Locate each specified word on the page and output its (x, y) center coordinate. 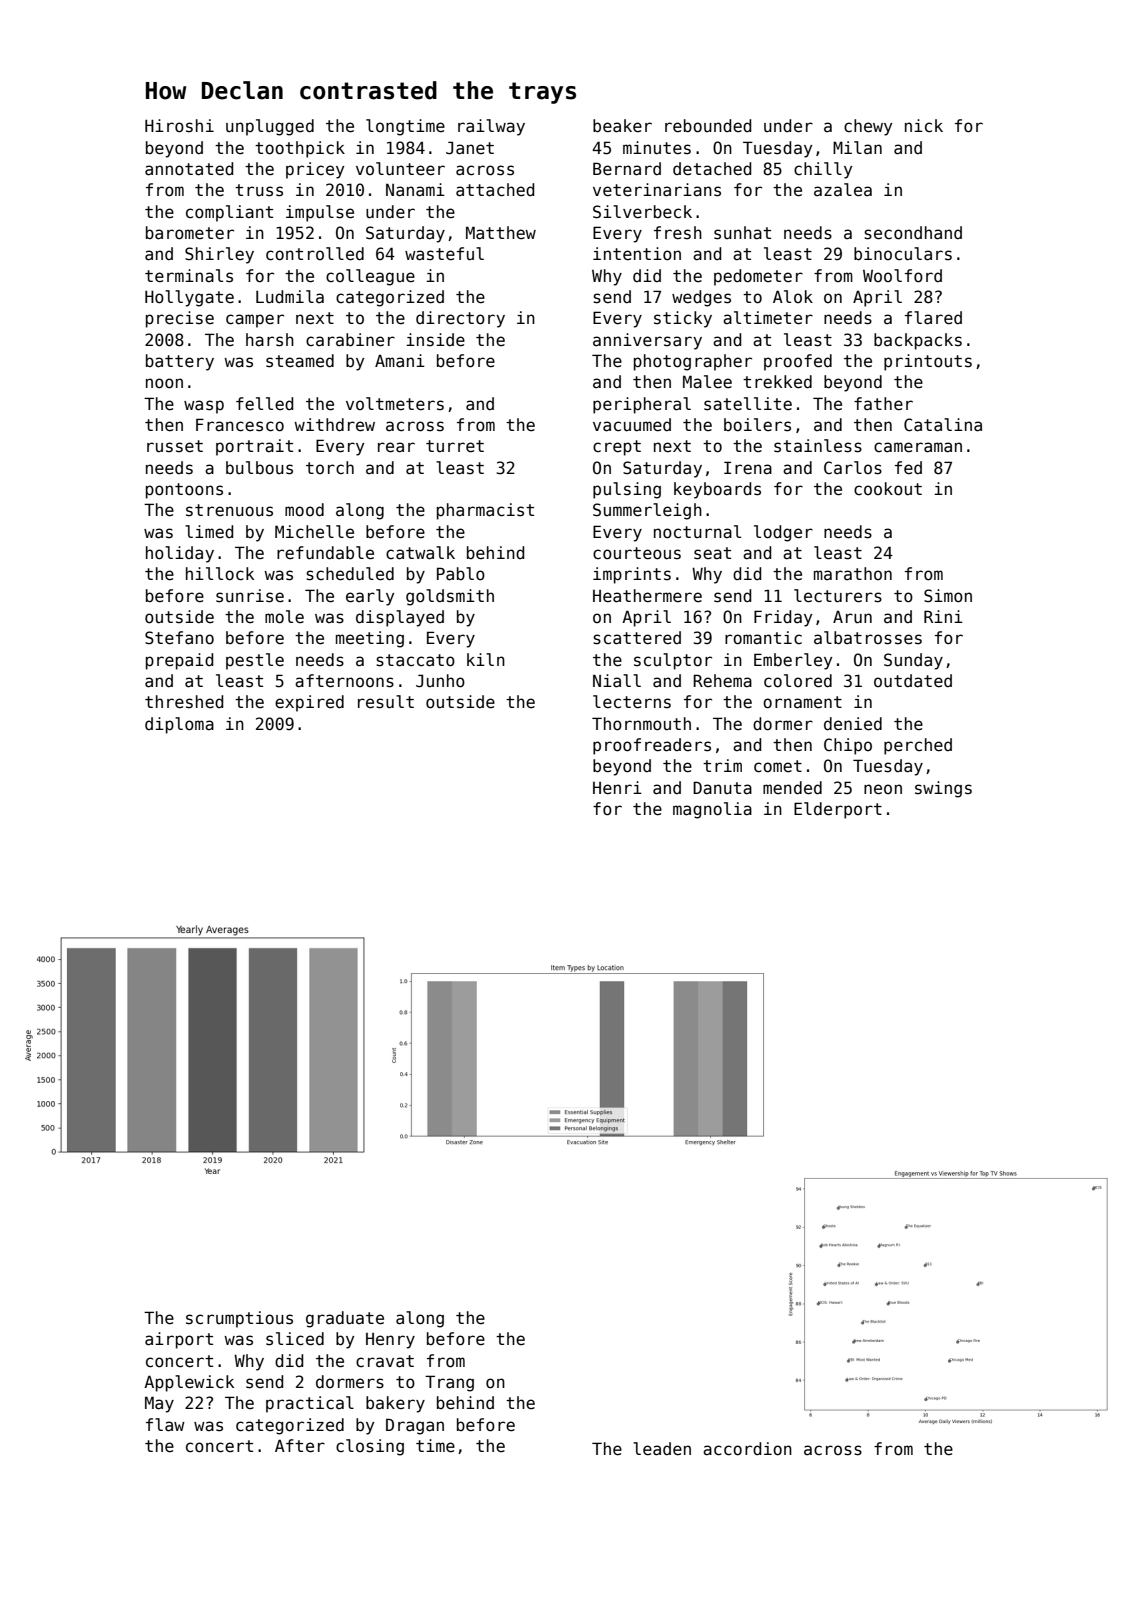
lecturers (838, 596)
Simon (948, 596)
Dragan (415, 1426)
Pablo (461, 574)
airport (179, 1340)
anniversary (647, 341)
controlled (315, 254)
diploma (179, 725)
